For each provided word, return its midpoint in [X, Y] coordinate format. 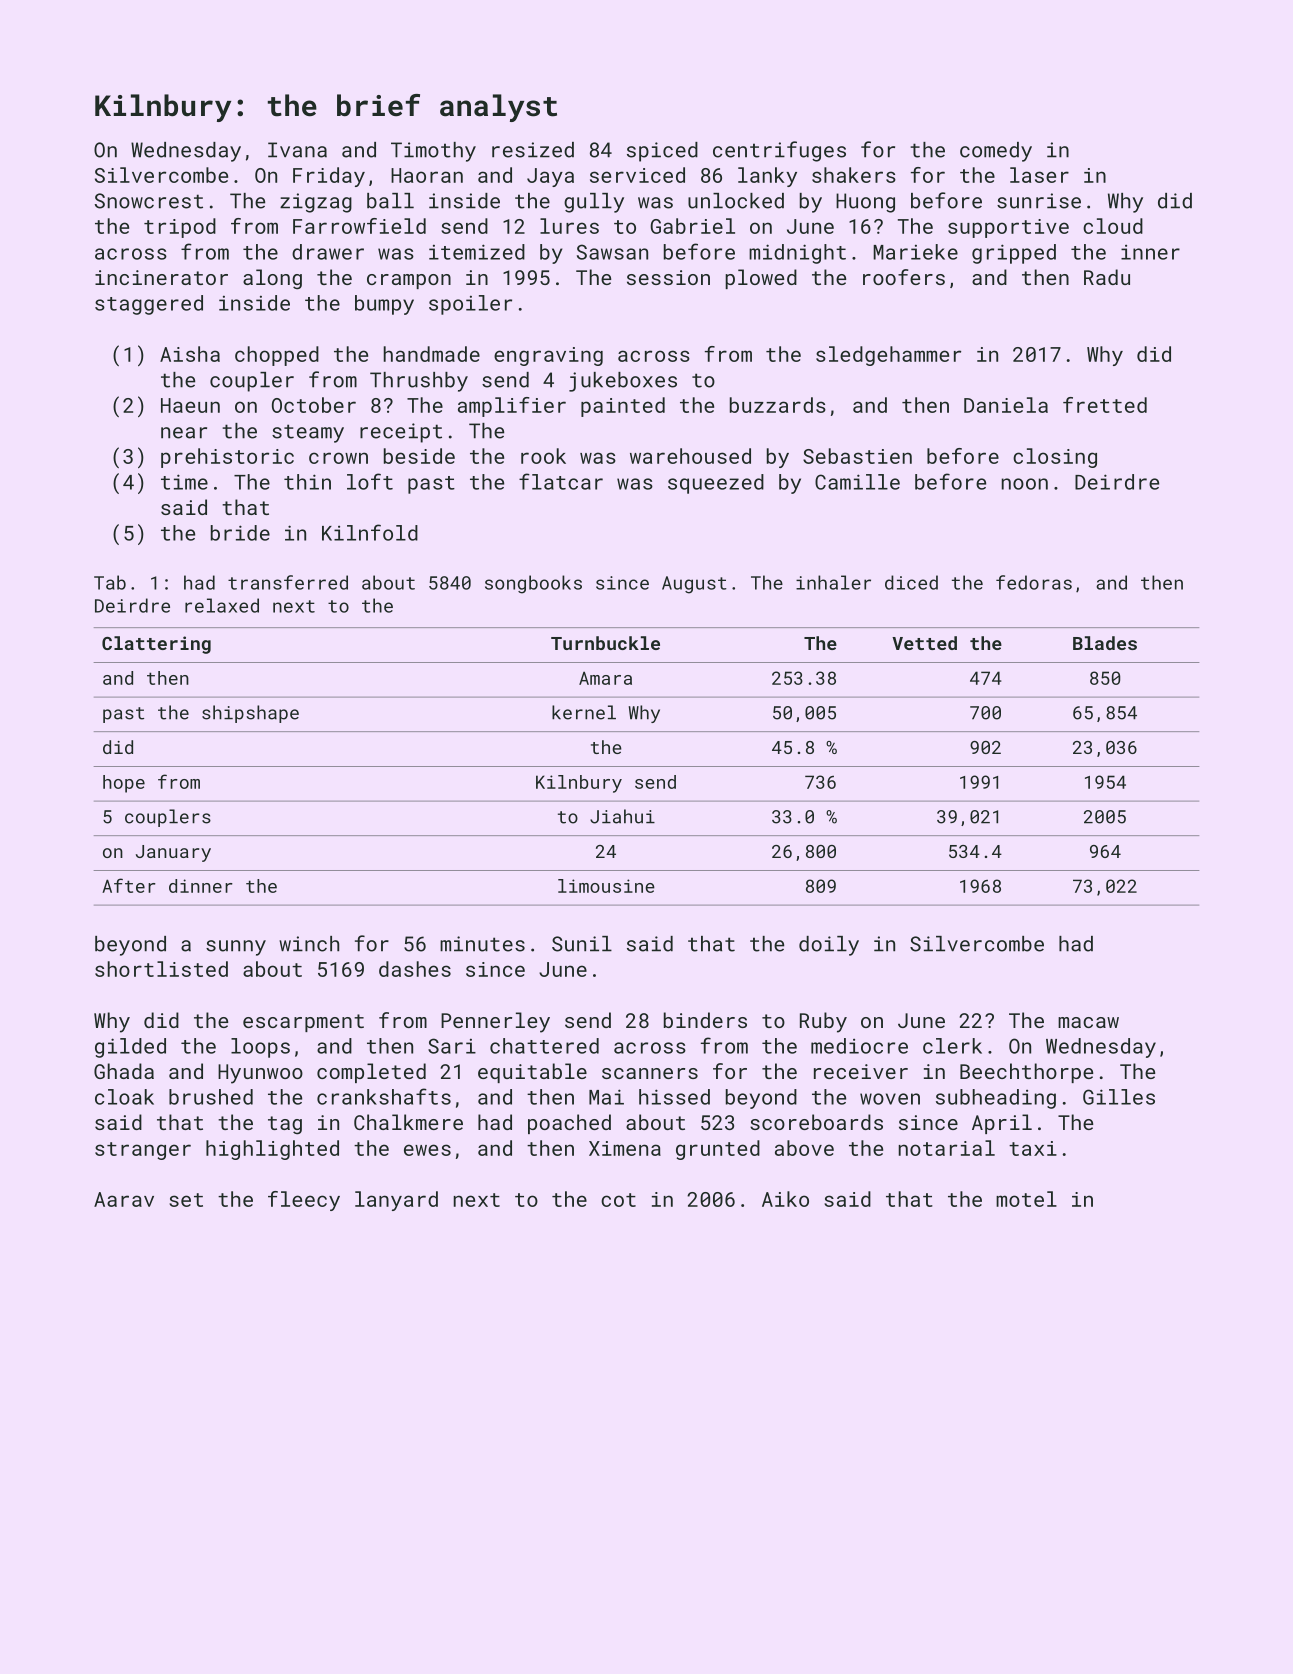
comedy [996, 152]
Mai [606, 1097]
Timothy [433, 152]
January [173, 853]
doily [829, 946]
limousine [606, 886]
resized [533, 150]
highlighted [272, 1150]
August [694, 585]
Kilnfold [370, 532]
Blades [1105, 643]
